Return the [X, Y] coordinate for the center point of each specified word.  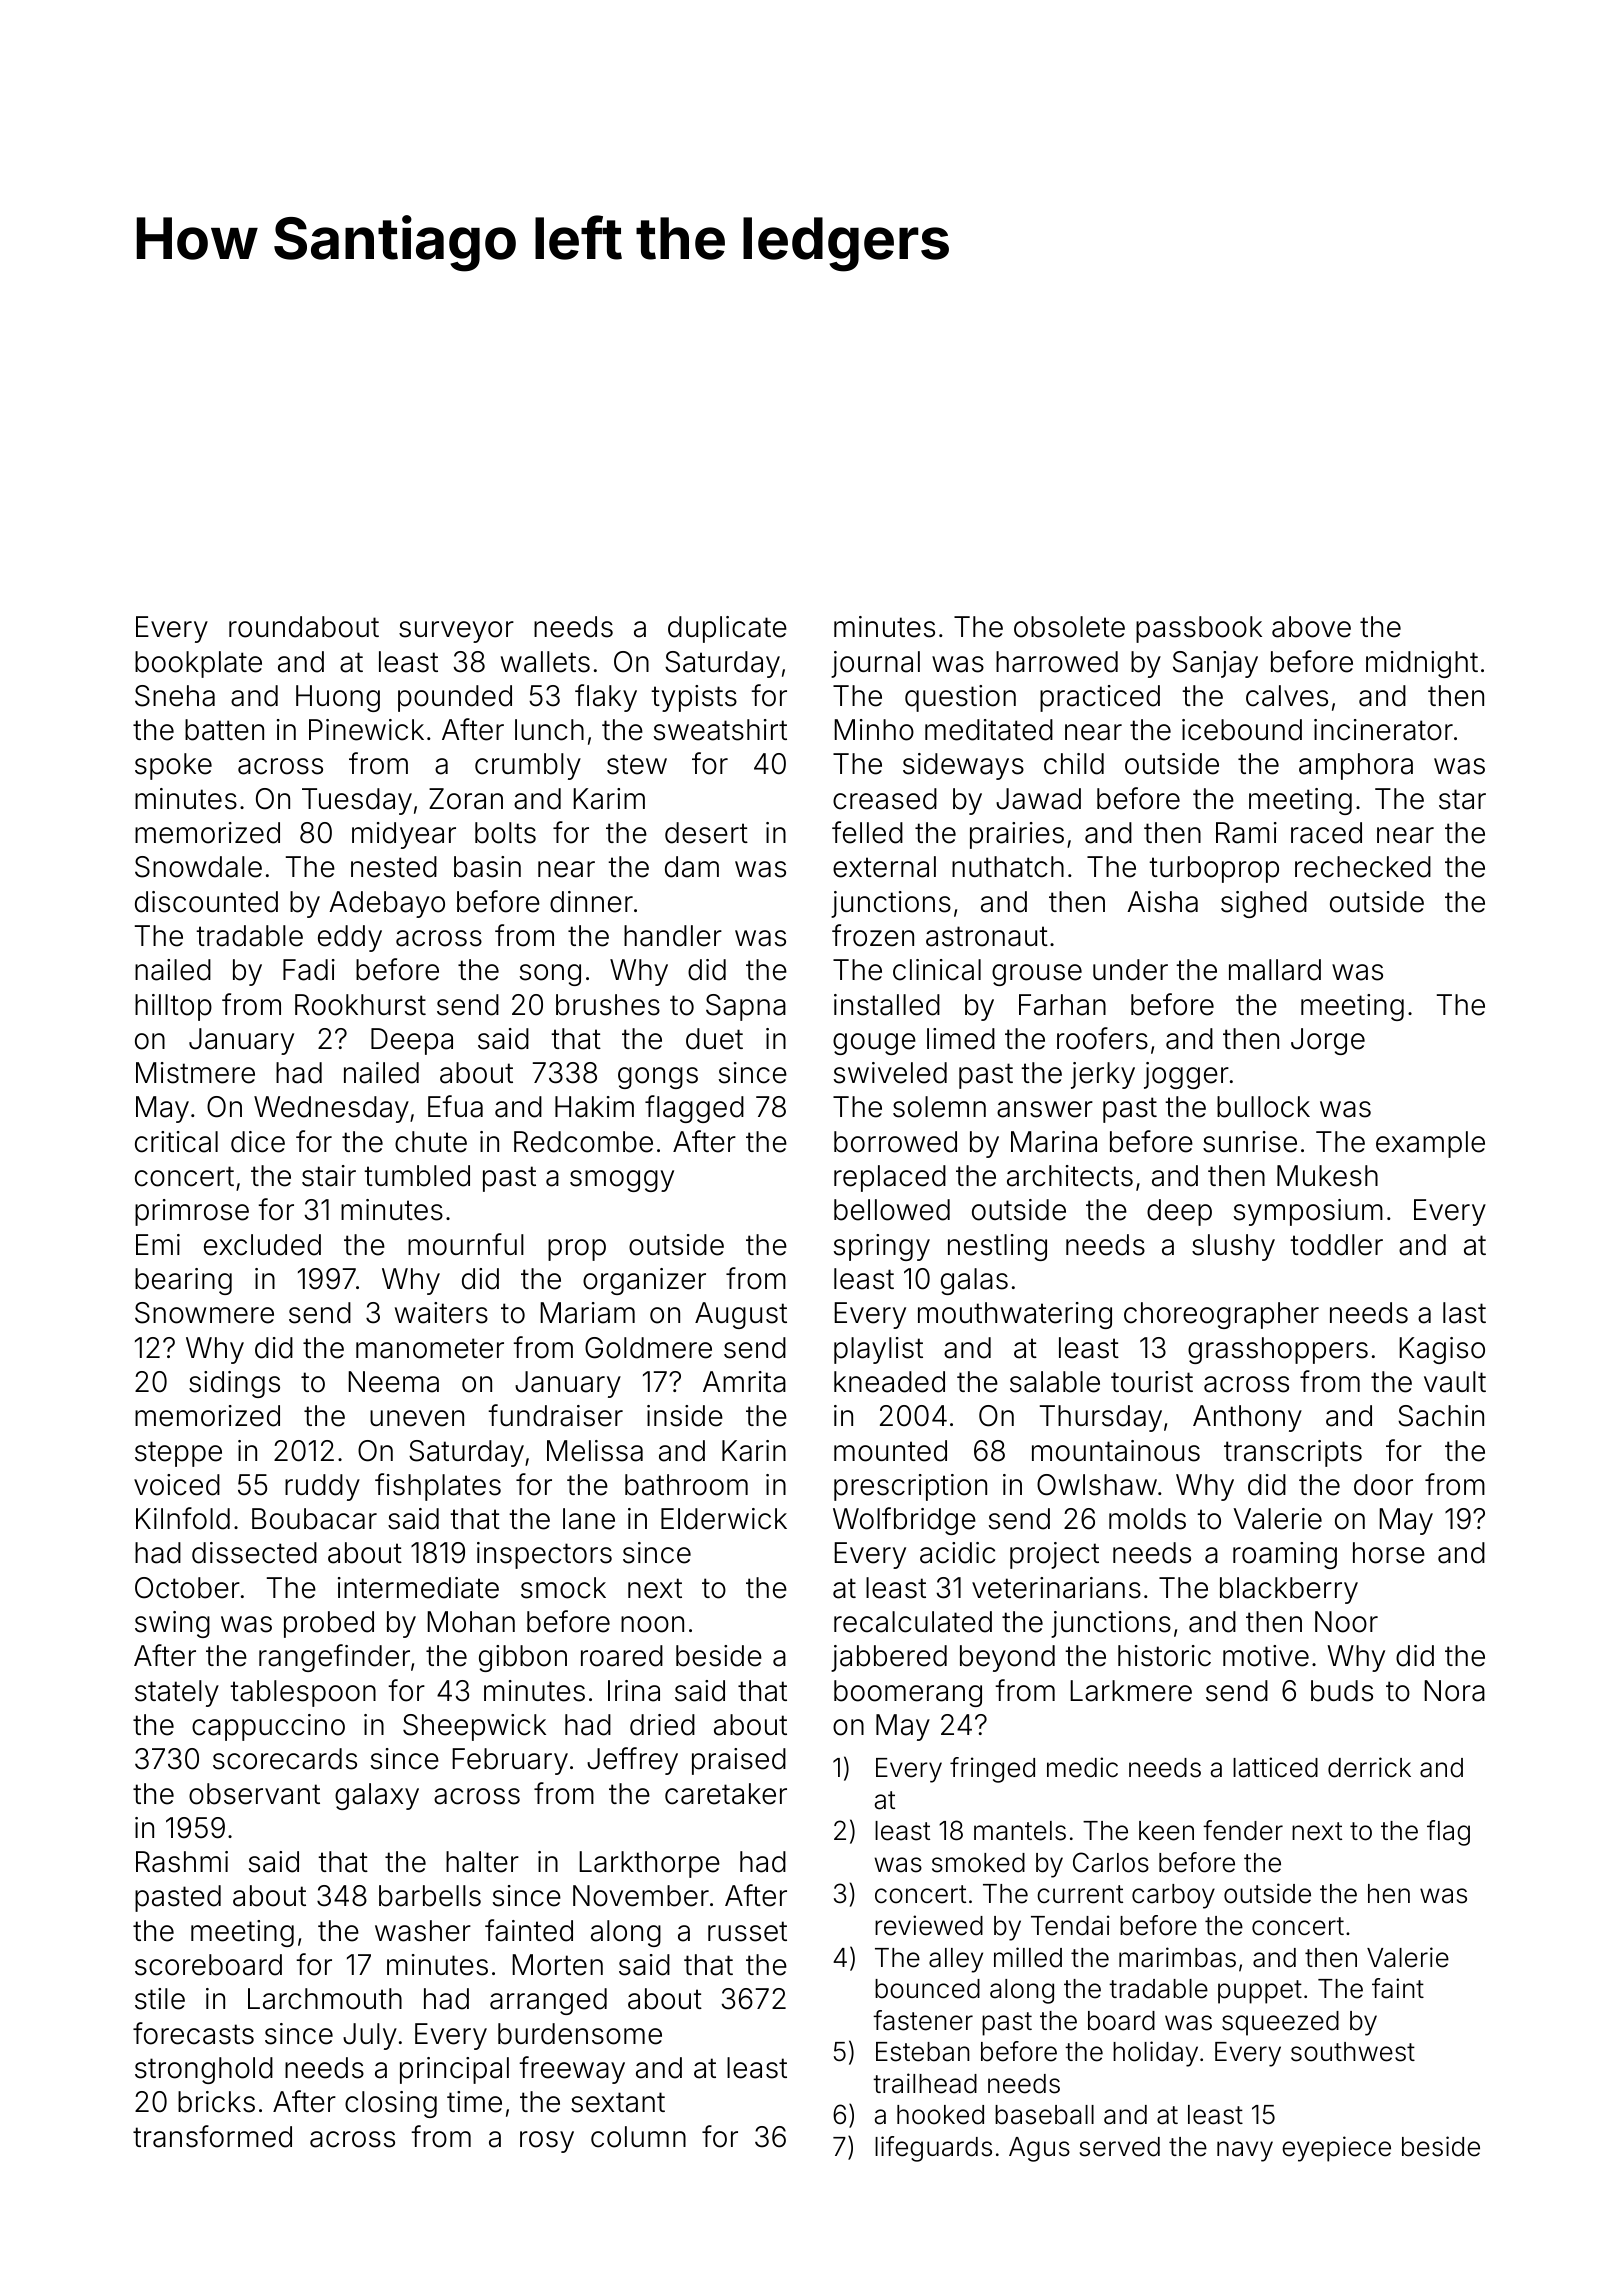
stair [329, 1176]
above [1311, 627]
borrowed [895, 1142]
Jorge [1328, 1041]
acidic [958, 1553]
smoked [978, 1863]
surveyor [456, 632]
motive [1266, 1656]
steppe [178, 1454]
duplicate [727, 629]
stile [160, 1999]
